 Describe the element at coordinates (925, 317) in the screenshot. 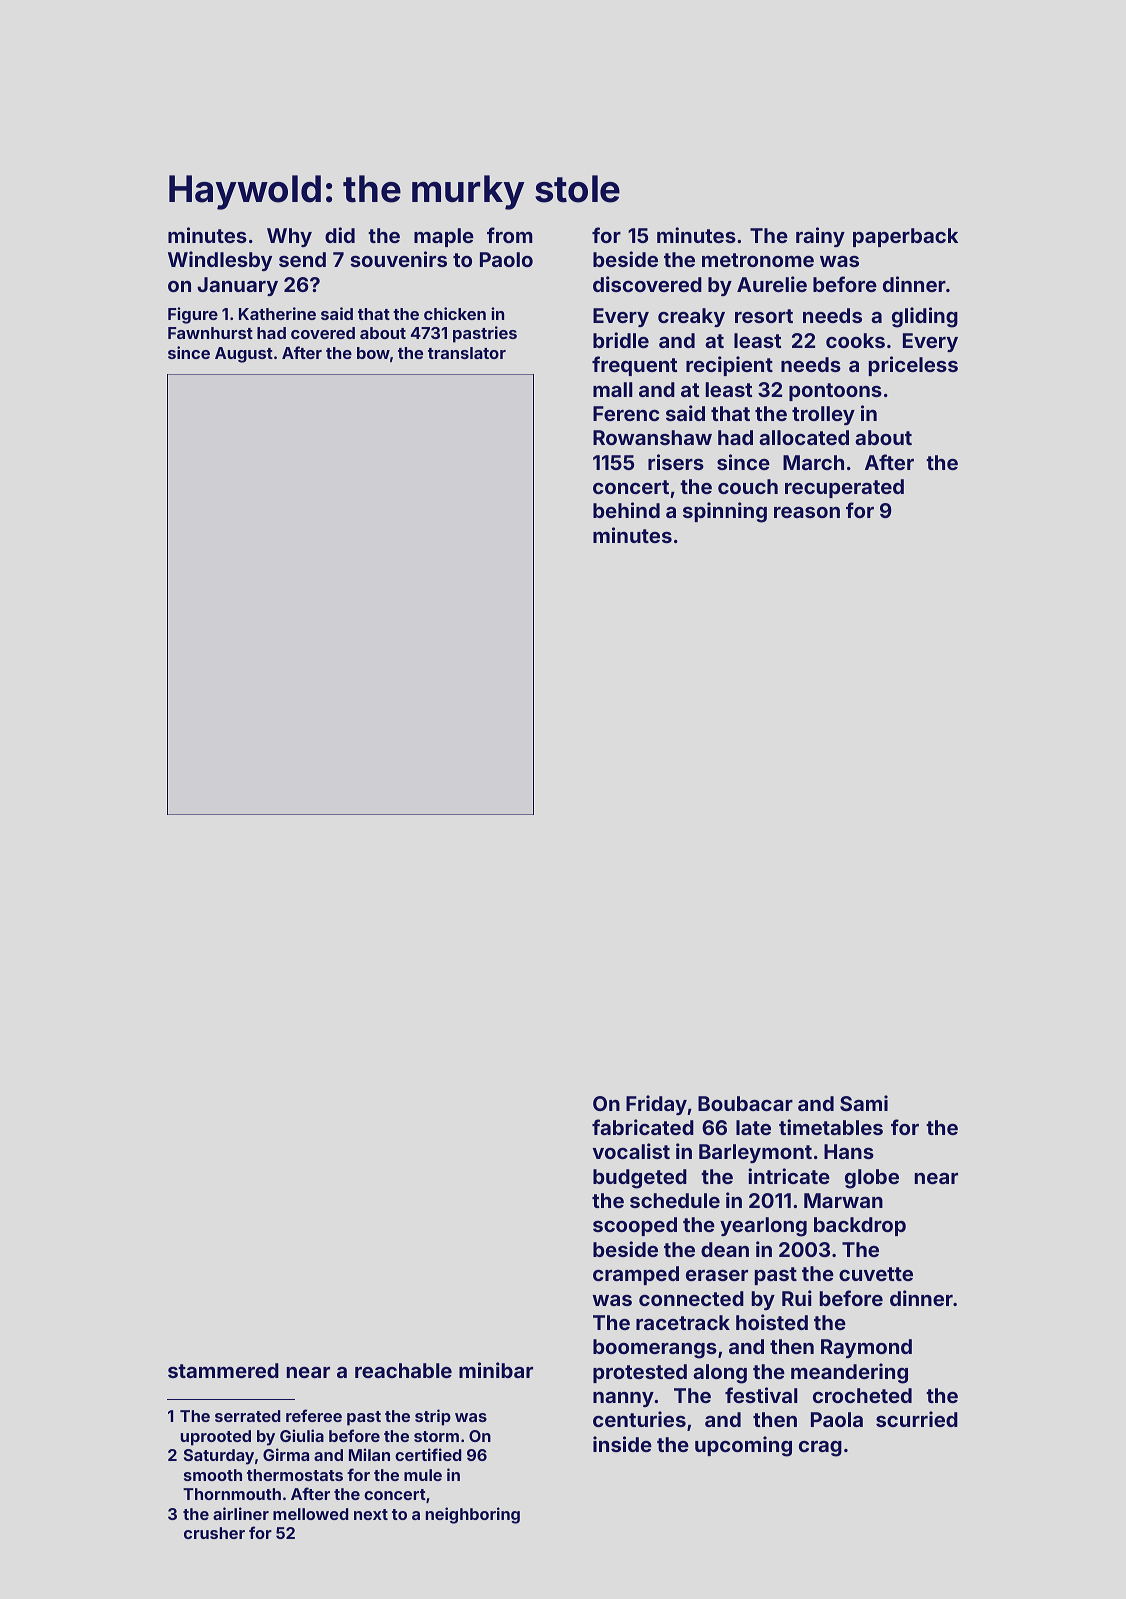

I see `gliding` at that location.
